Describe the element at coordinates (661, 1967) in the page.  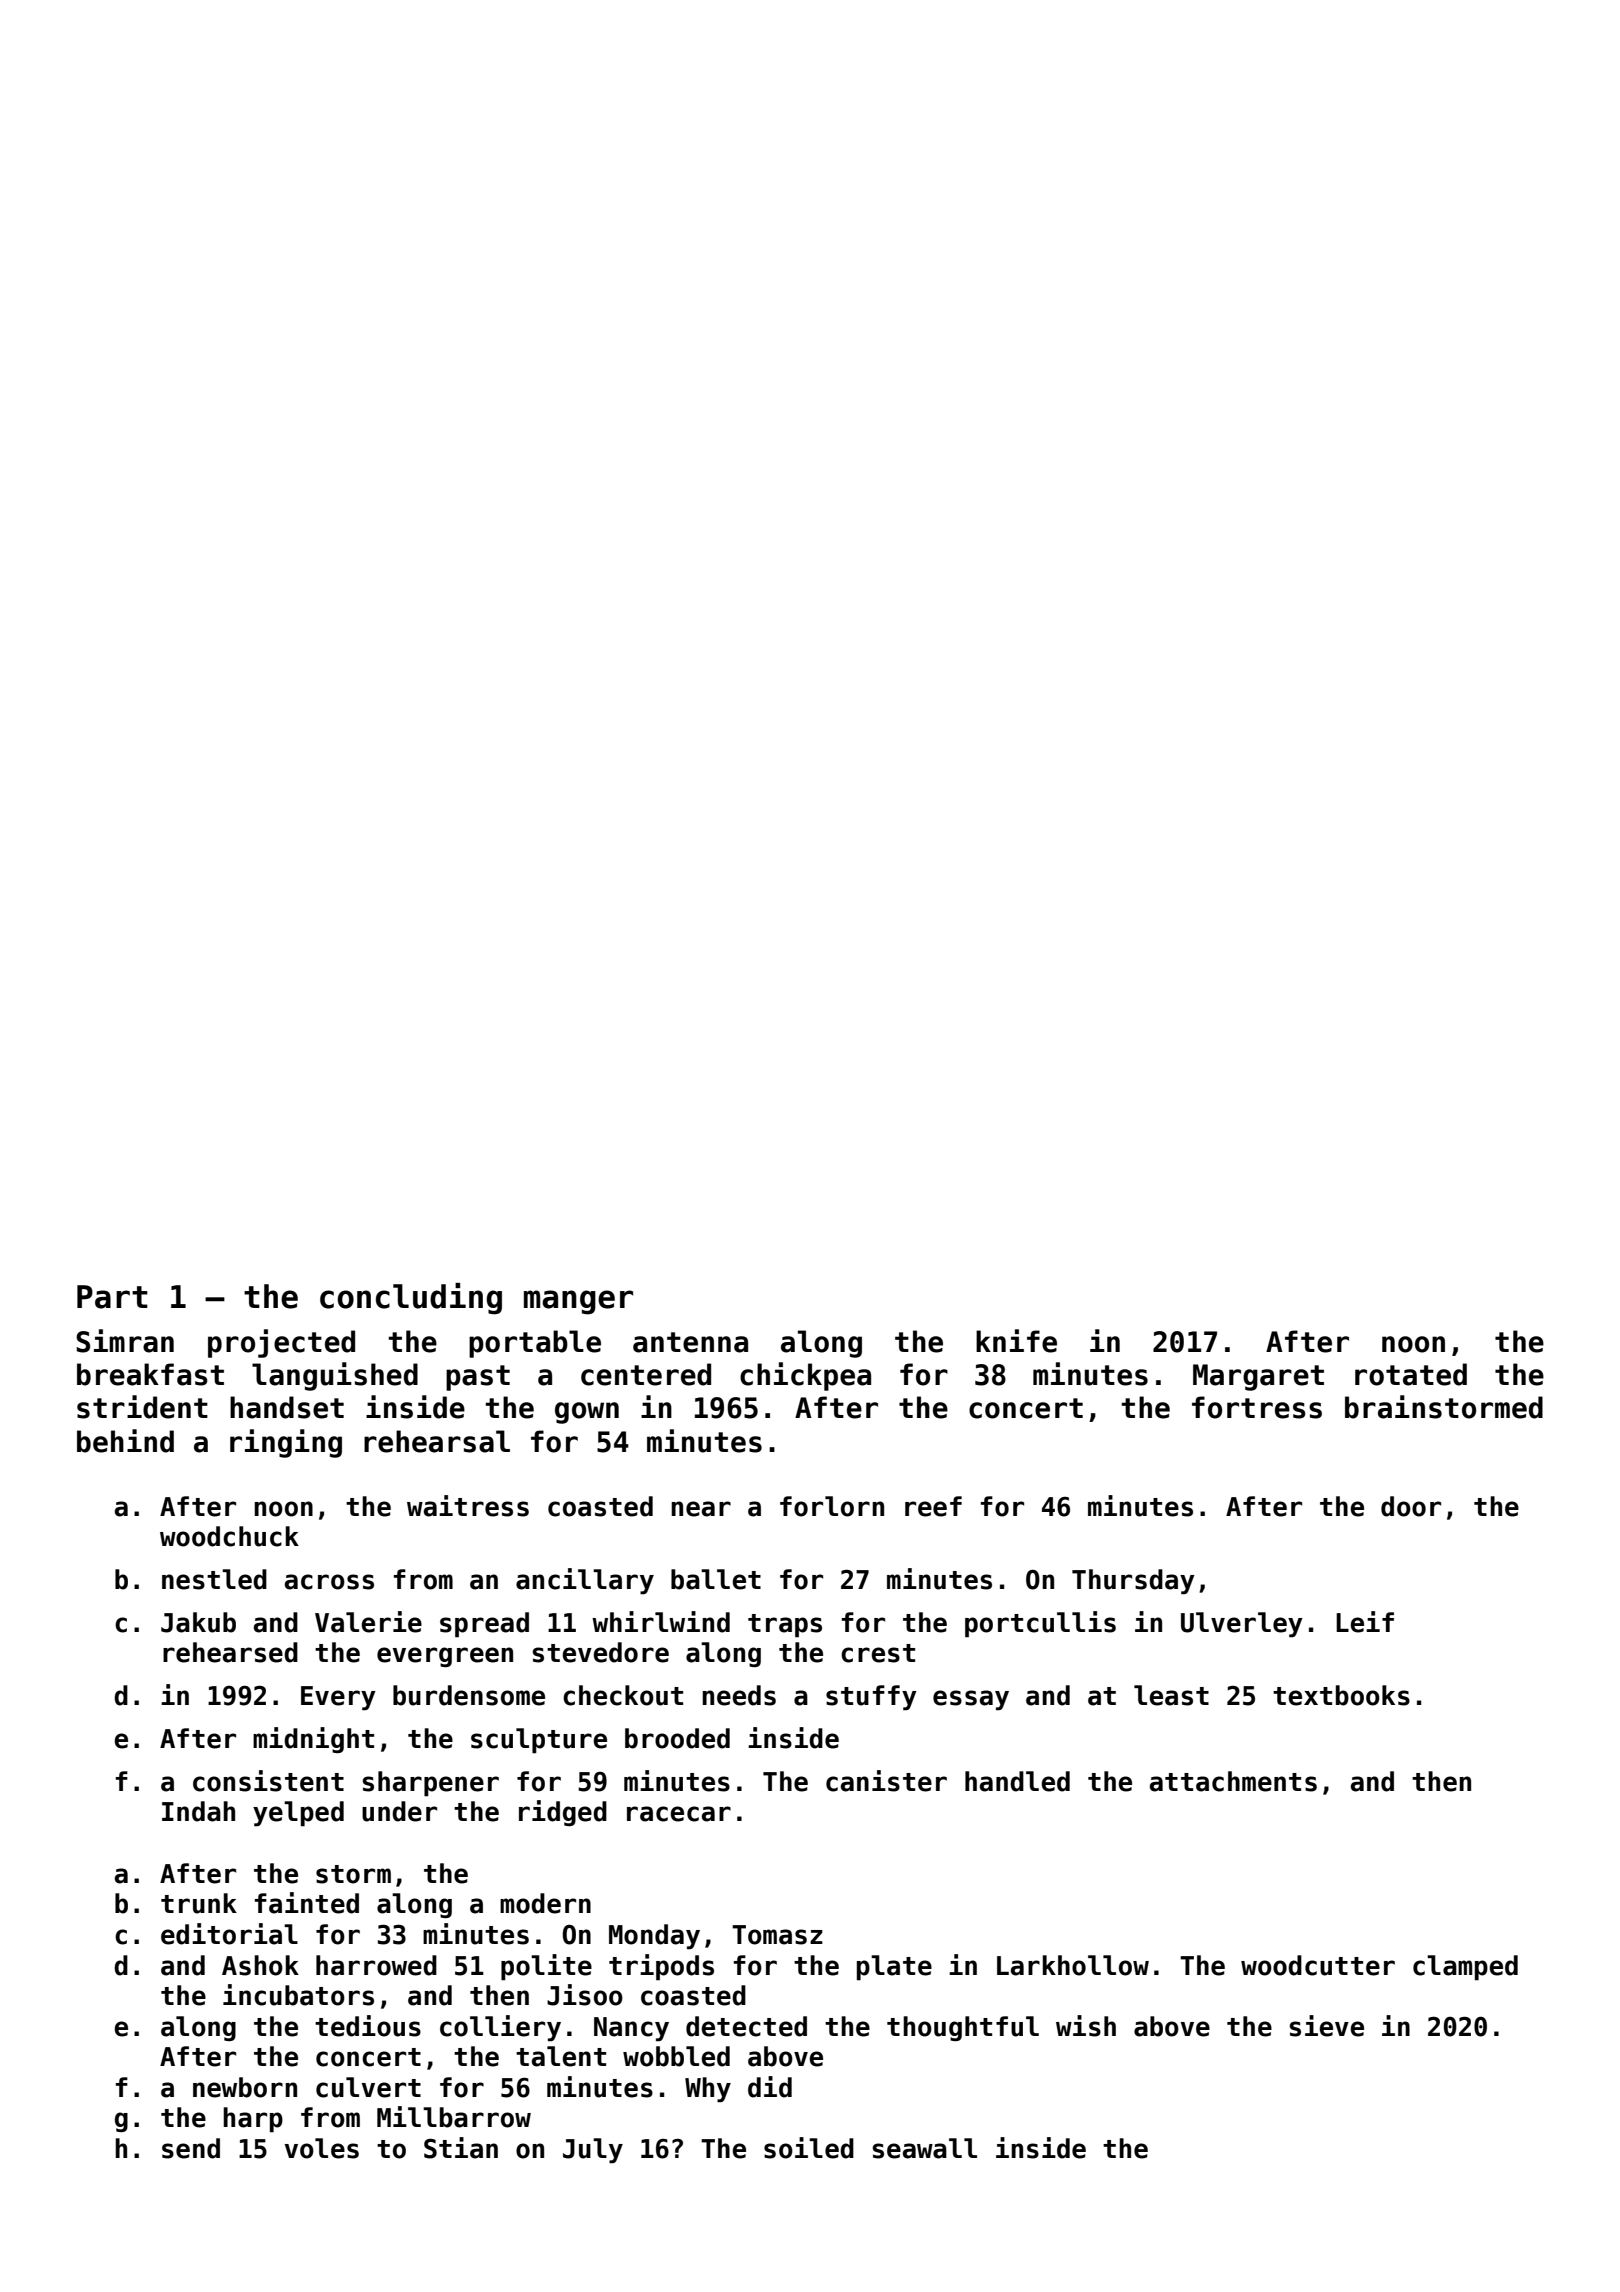
I see `tripods` at that location.
